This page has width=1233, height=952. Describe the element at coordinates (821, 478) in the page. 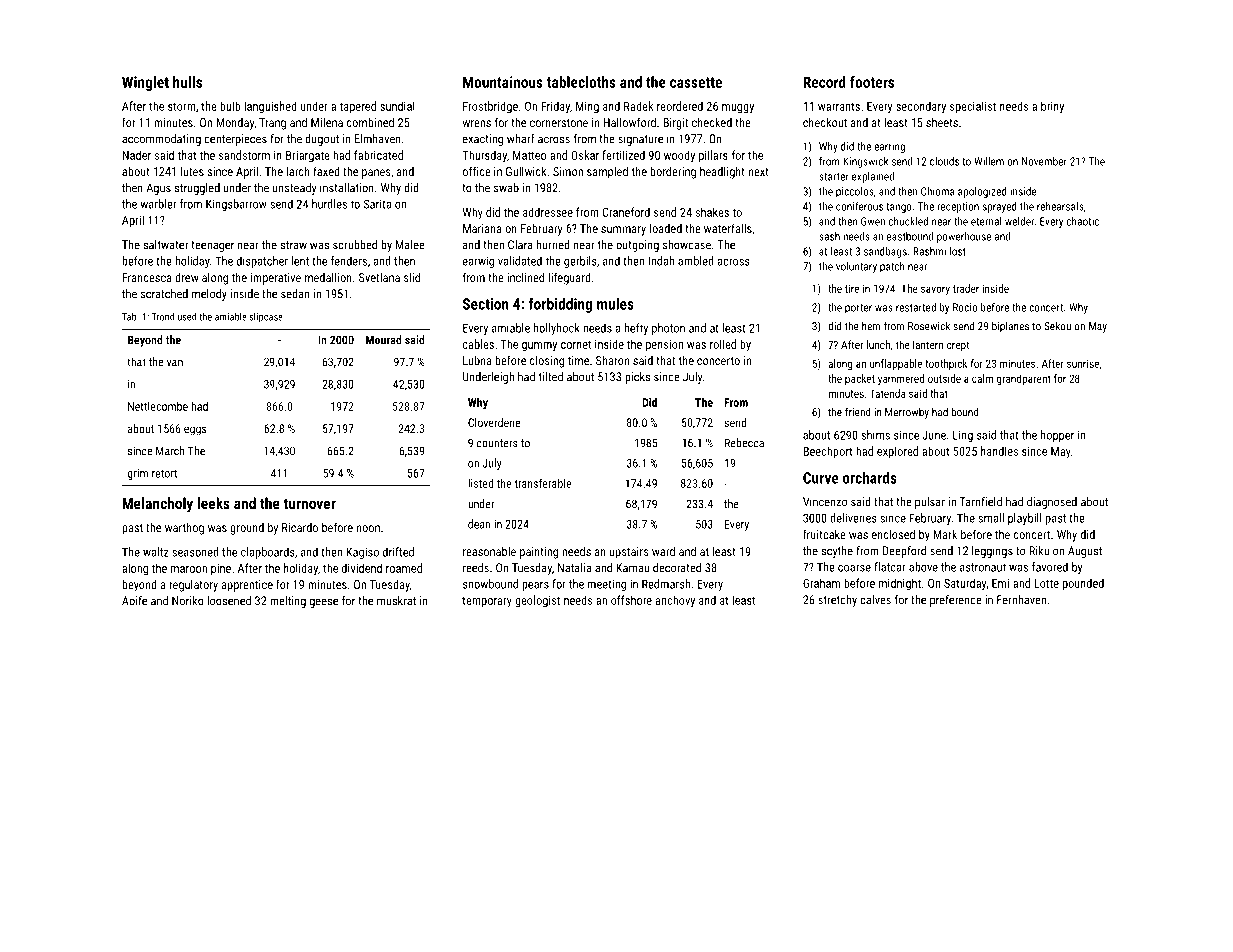

I see `Curve` at that location.
